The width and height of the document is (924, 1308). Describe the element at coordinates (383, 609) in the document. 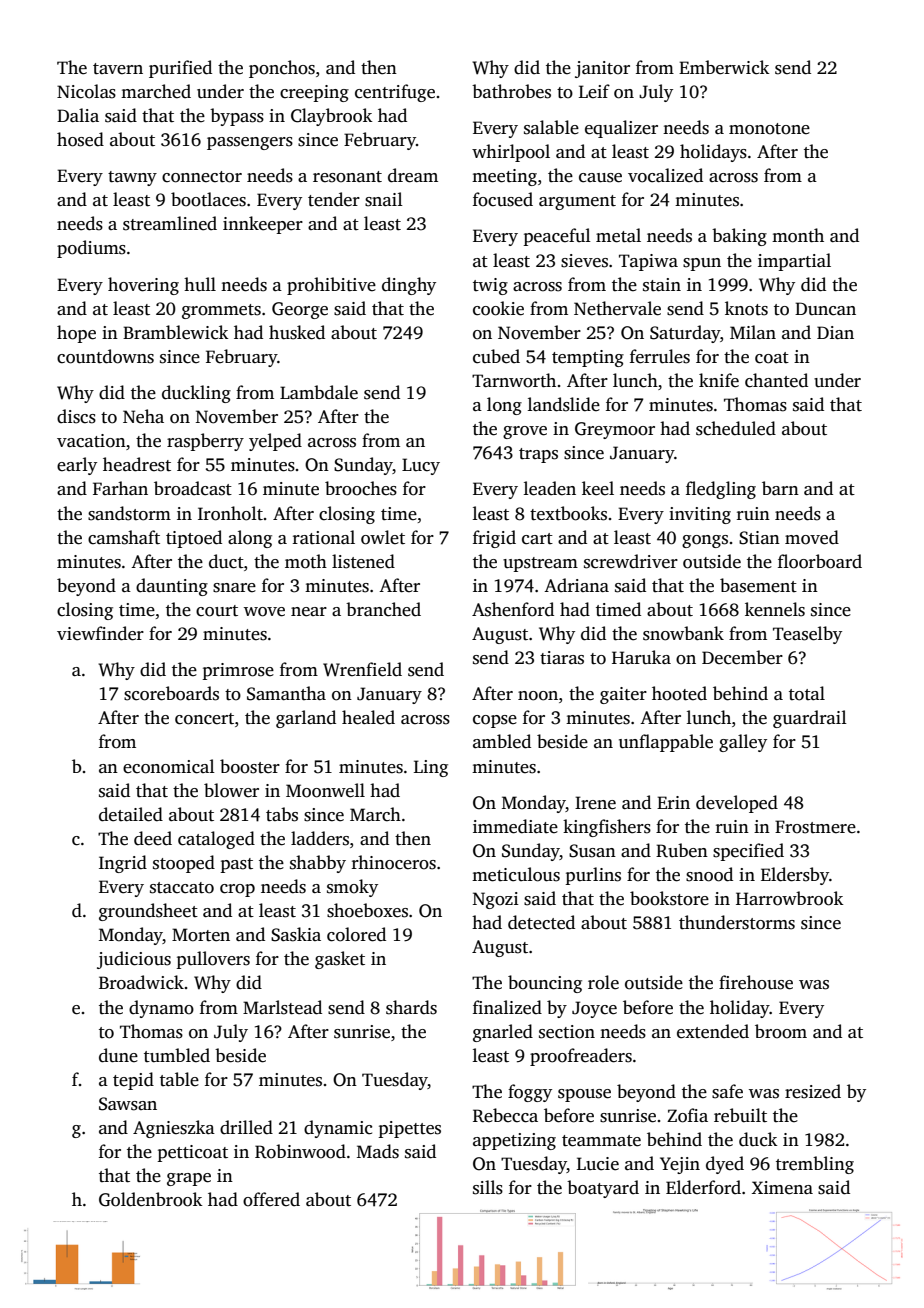

I see `branched` at that location.
